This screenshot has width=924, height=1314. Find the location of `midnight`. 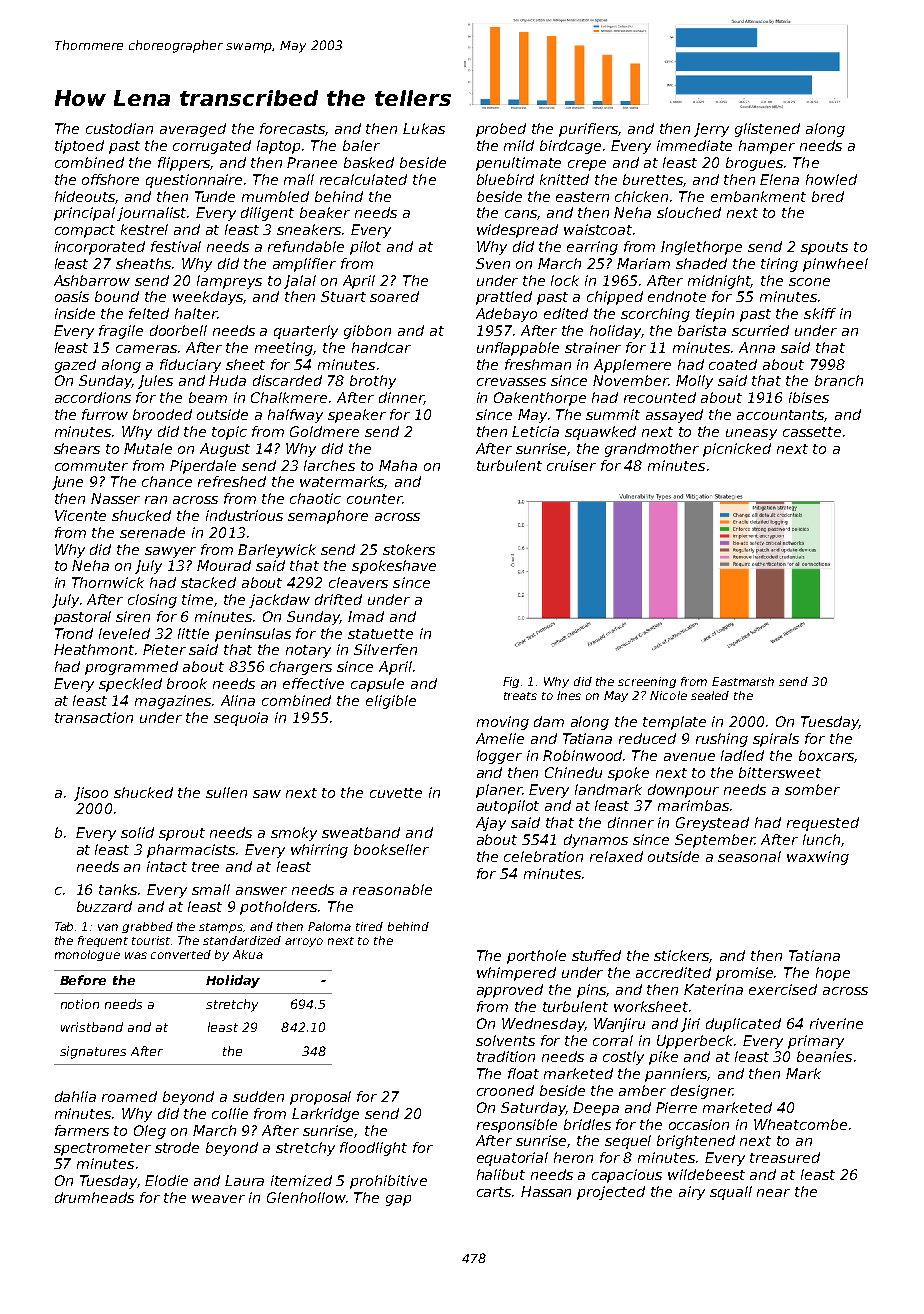

midnight is located at coordinates (720, 282).
